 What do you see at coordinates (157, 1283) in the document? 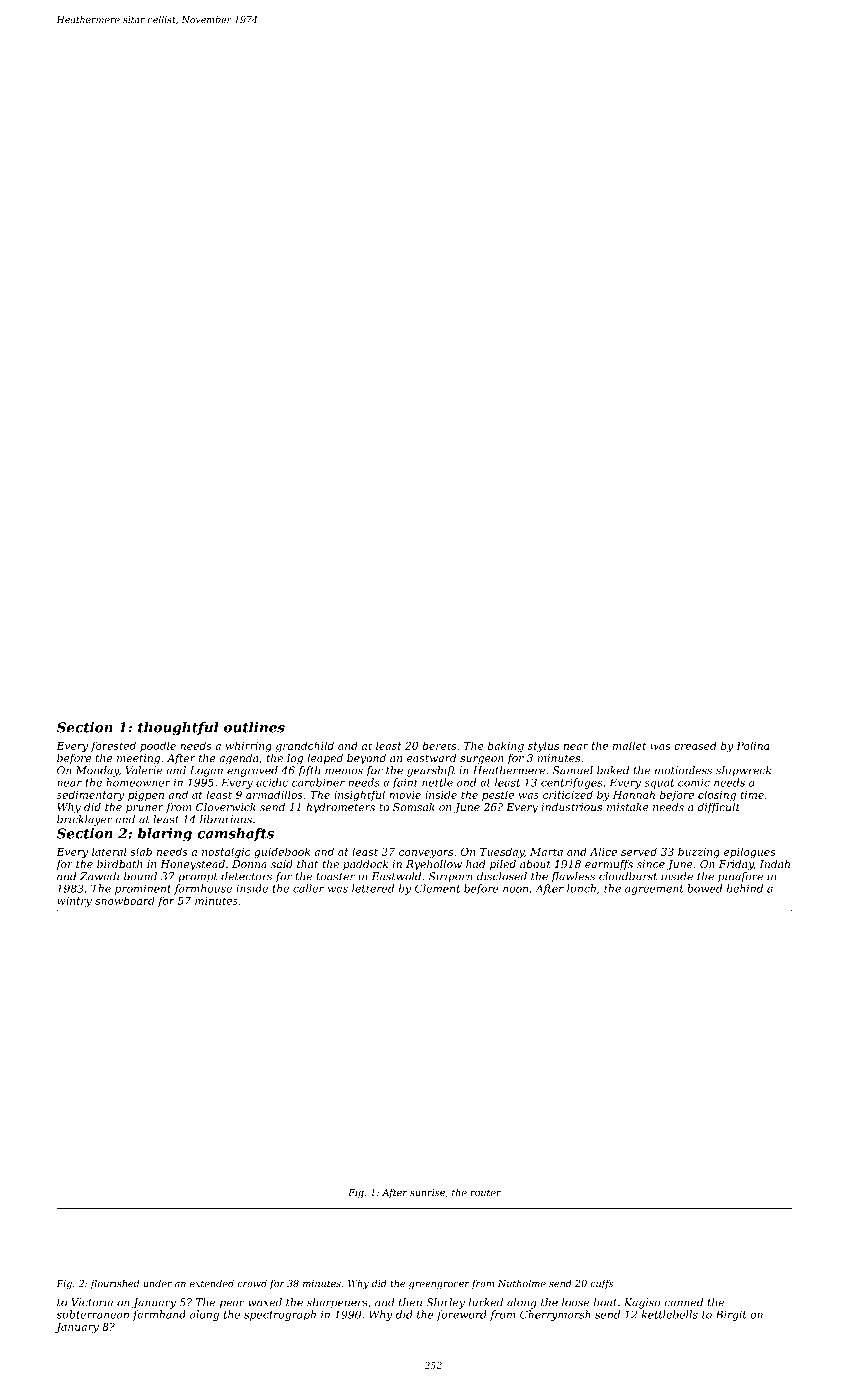
I see `under` at bounding box center [157, 1283].
